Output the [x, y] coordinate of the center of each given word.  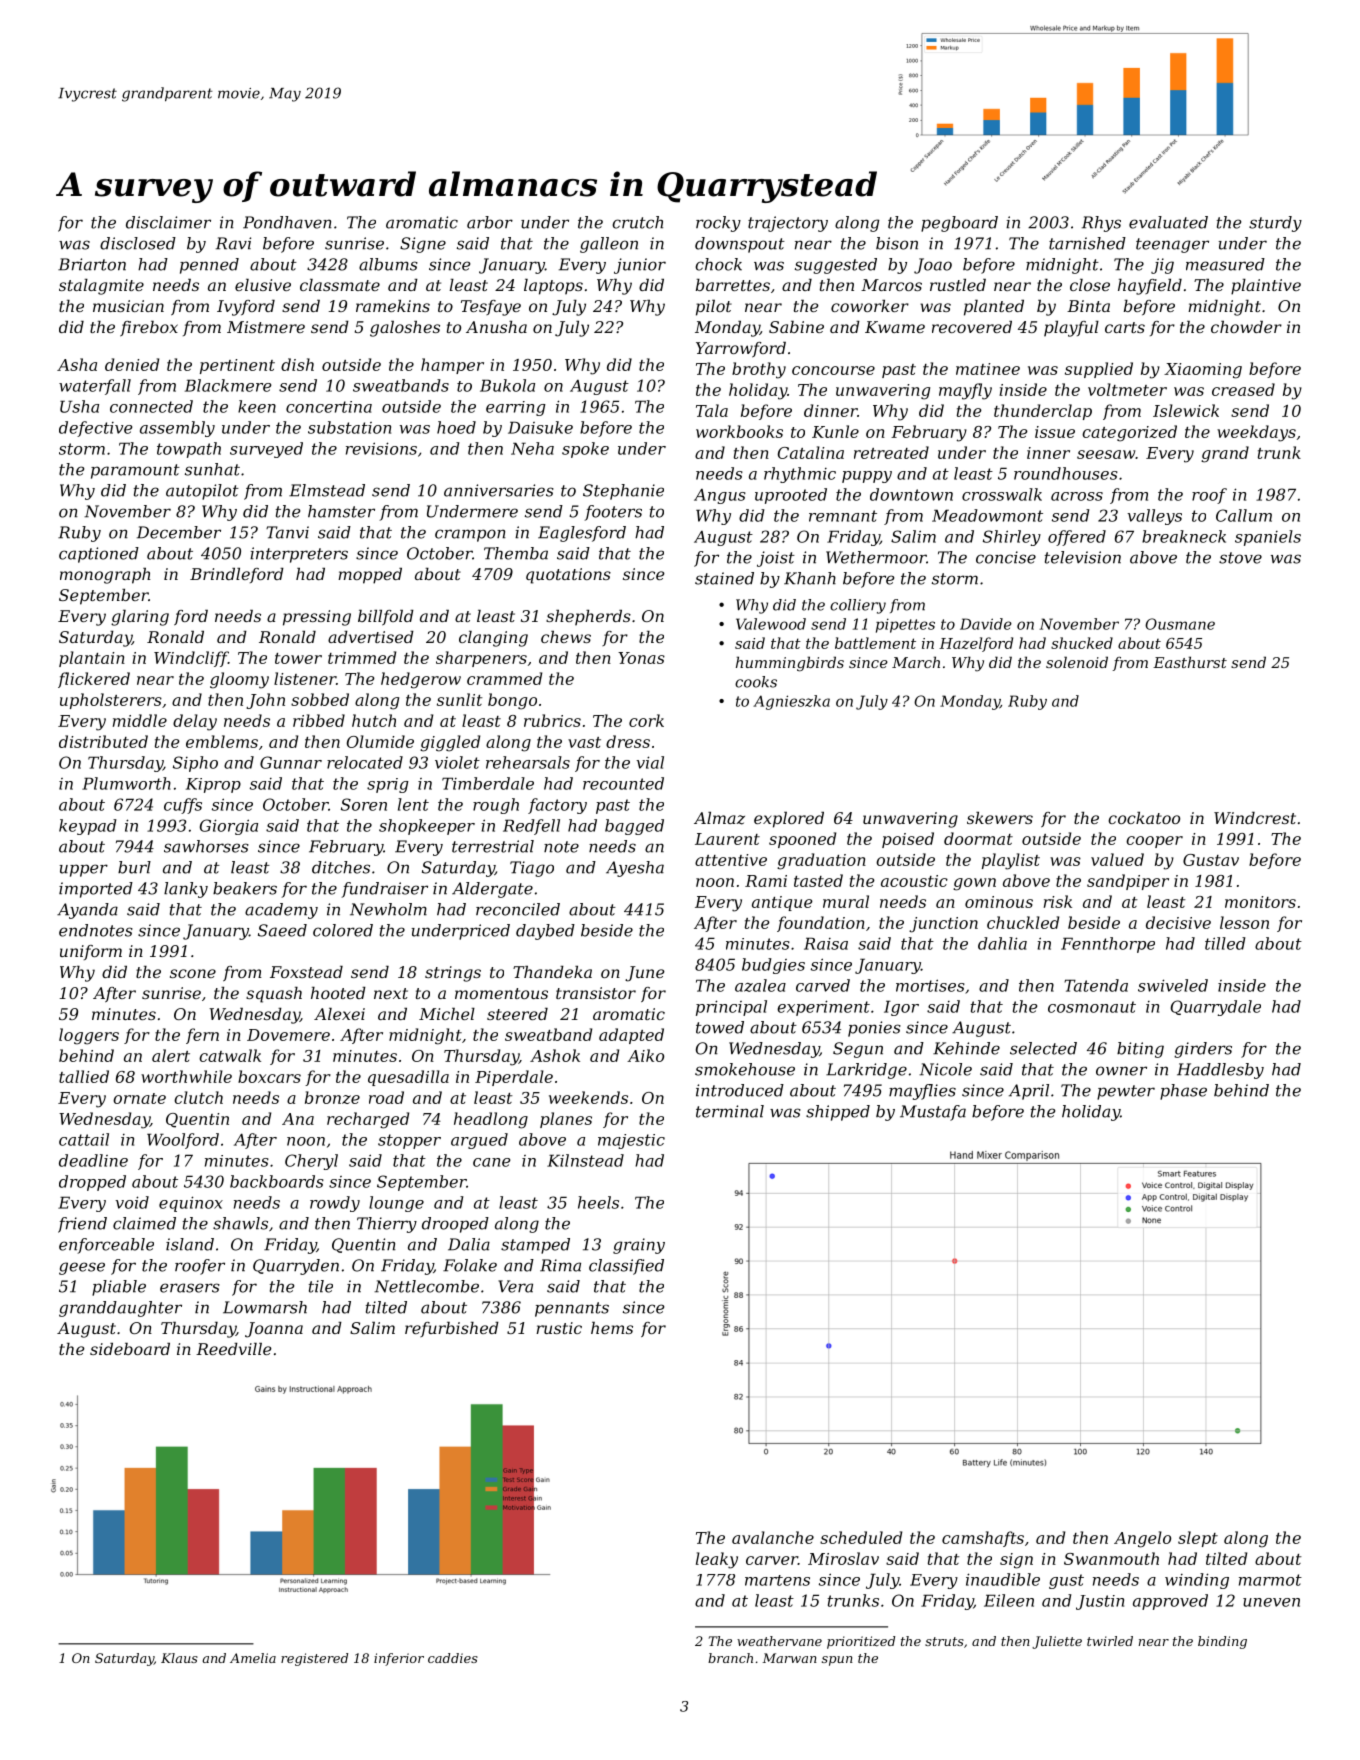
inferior [399, 1659]
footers [613, 513]
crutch [637, 222]
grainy [639, 1246]
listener [305, 678]
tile [321, 1286]
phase [1183, 1092]
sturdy [1275, 224]
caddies [453, 1658]
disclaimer [168, 222]
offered [1077, 538]
